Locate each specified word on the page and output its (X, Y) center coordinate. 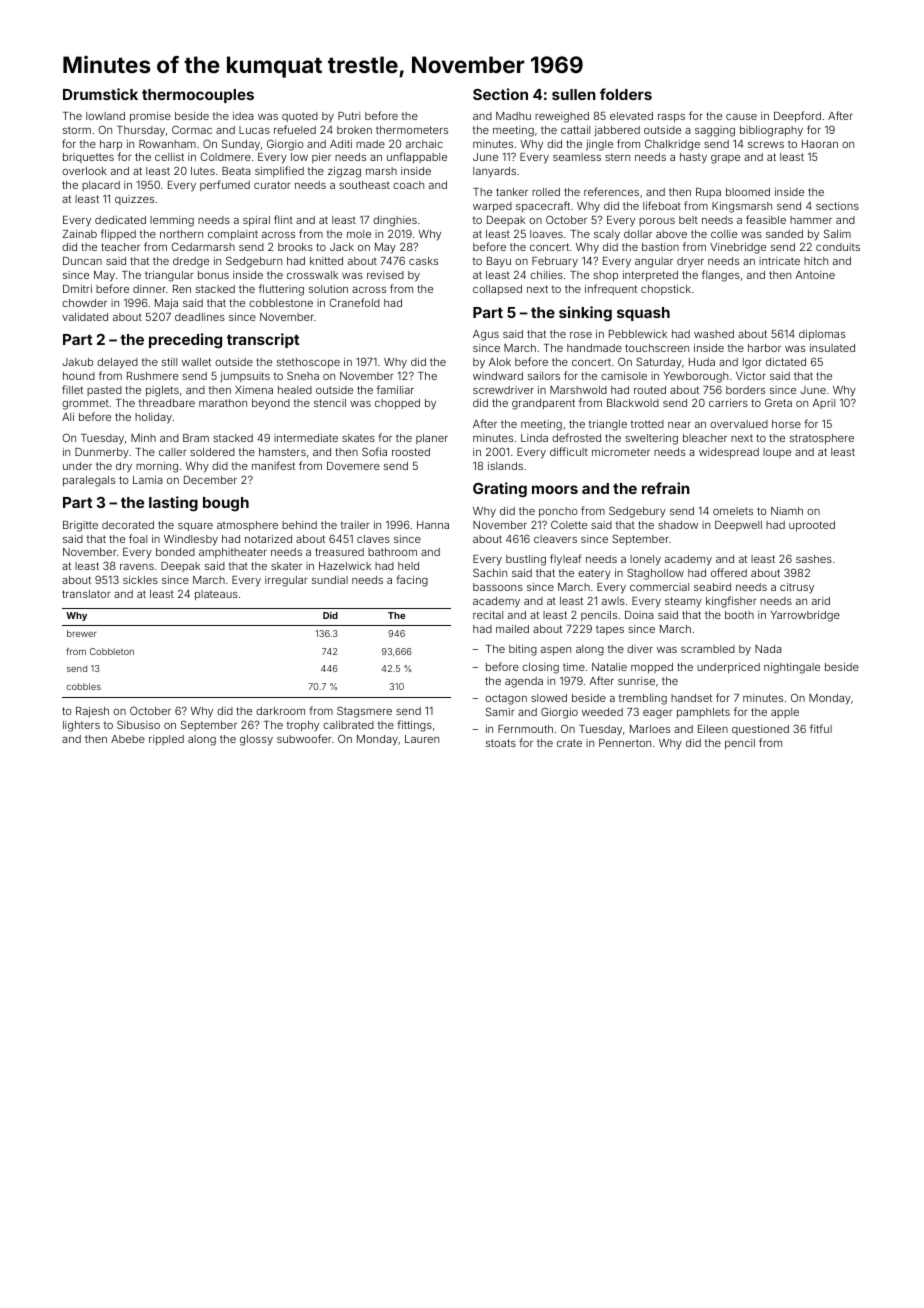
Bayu (499, 262)
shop (605, 276)
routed (650, 390)
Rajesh (92, 712)
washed (714, 334)
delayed (117, 363)
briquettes (88, 158)
